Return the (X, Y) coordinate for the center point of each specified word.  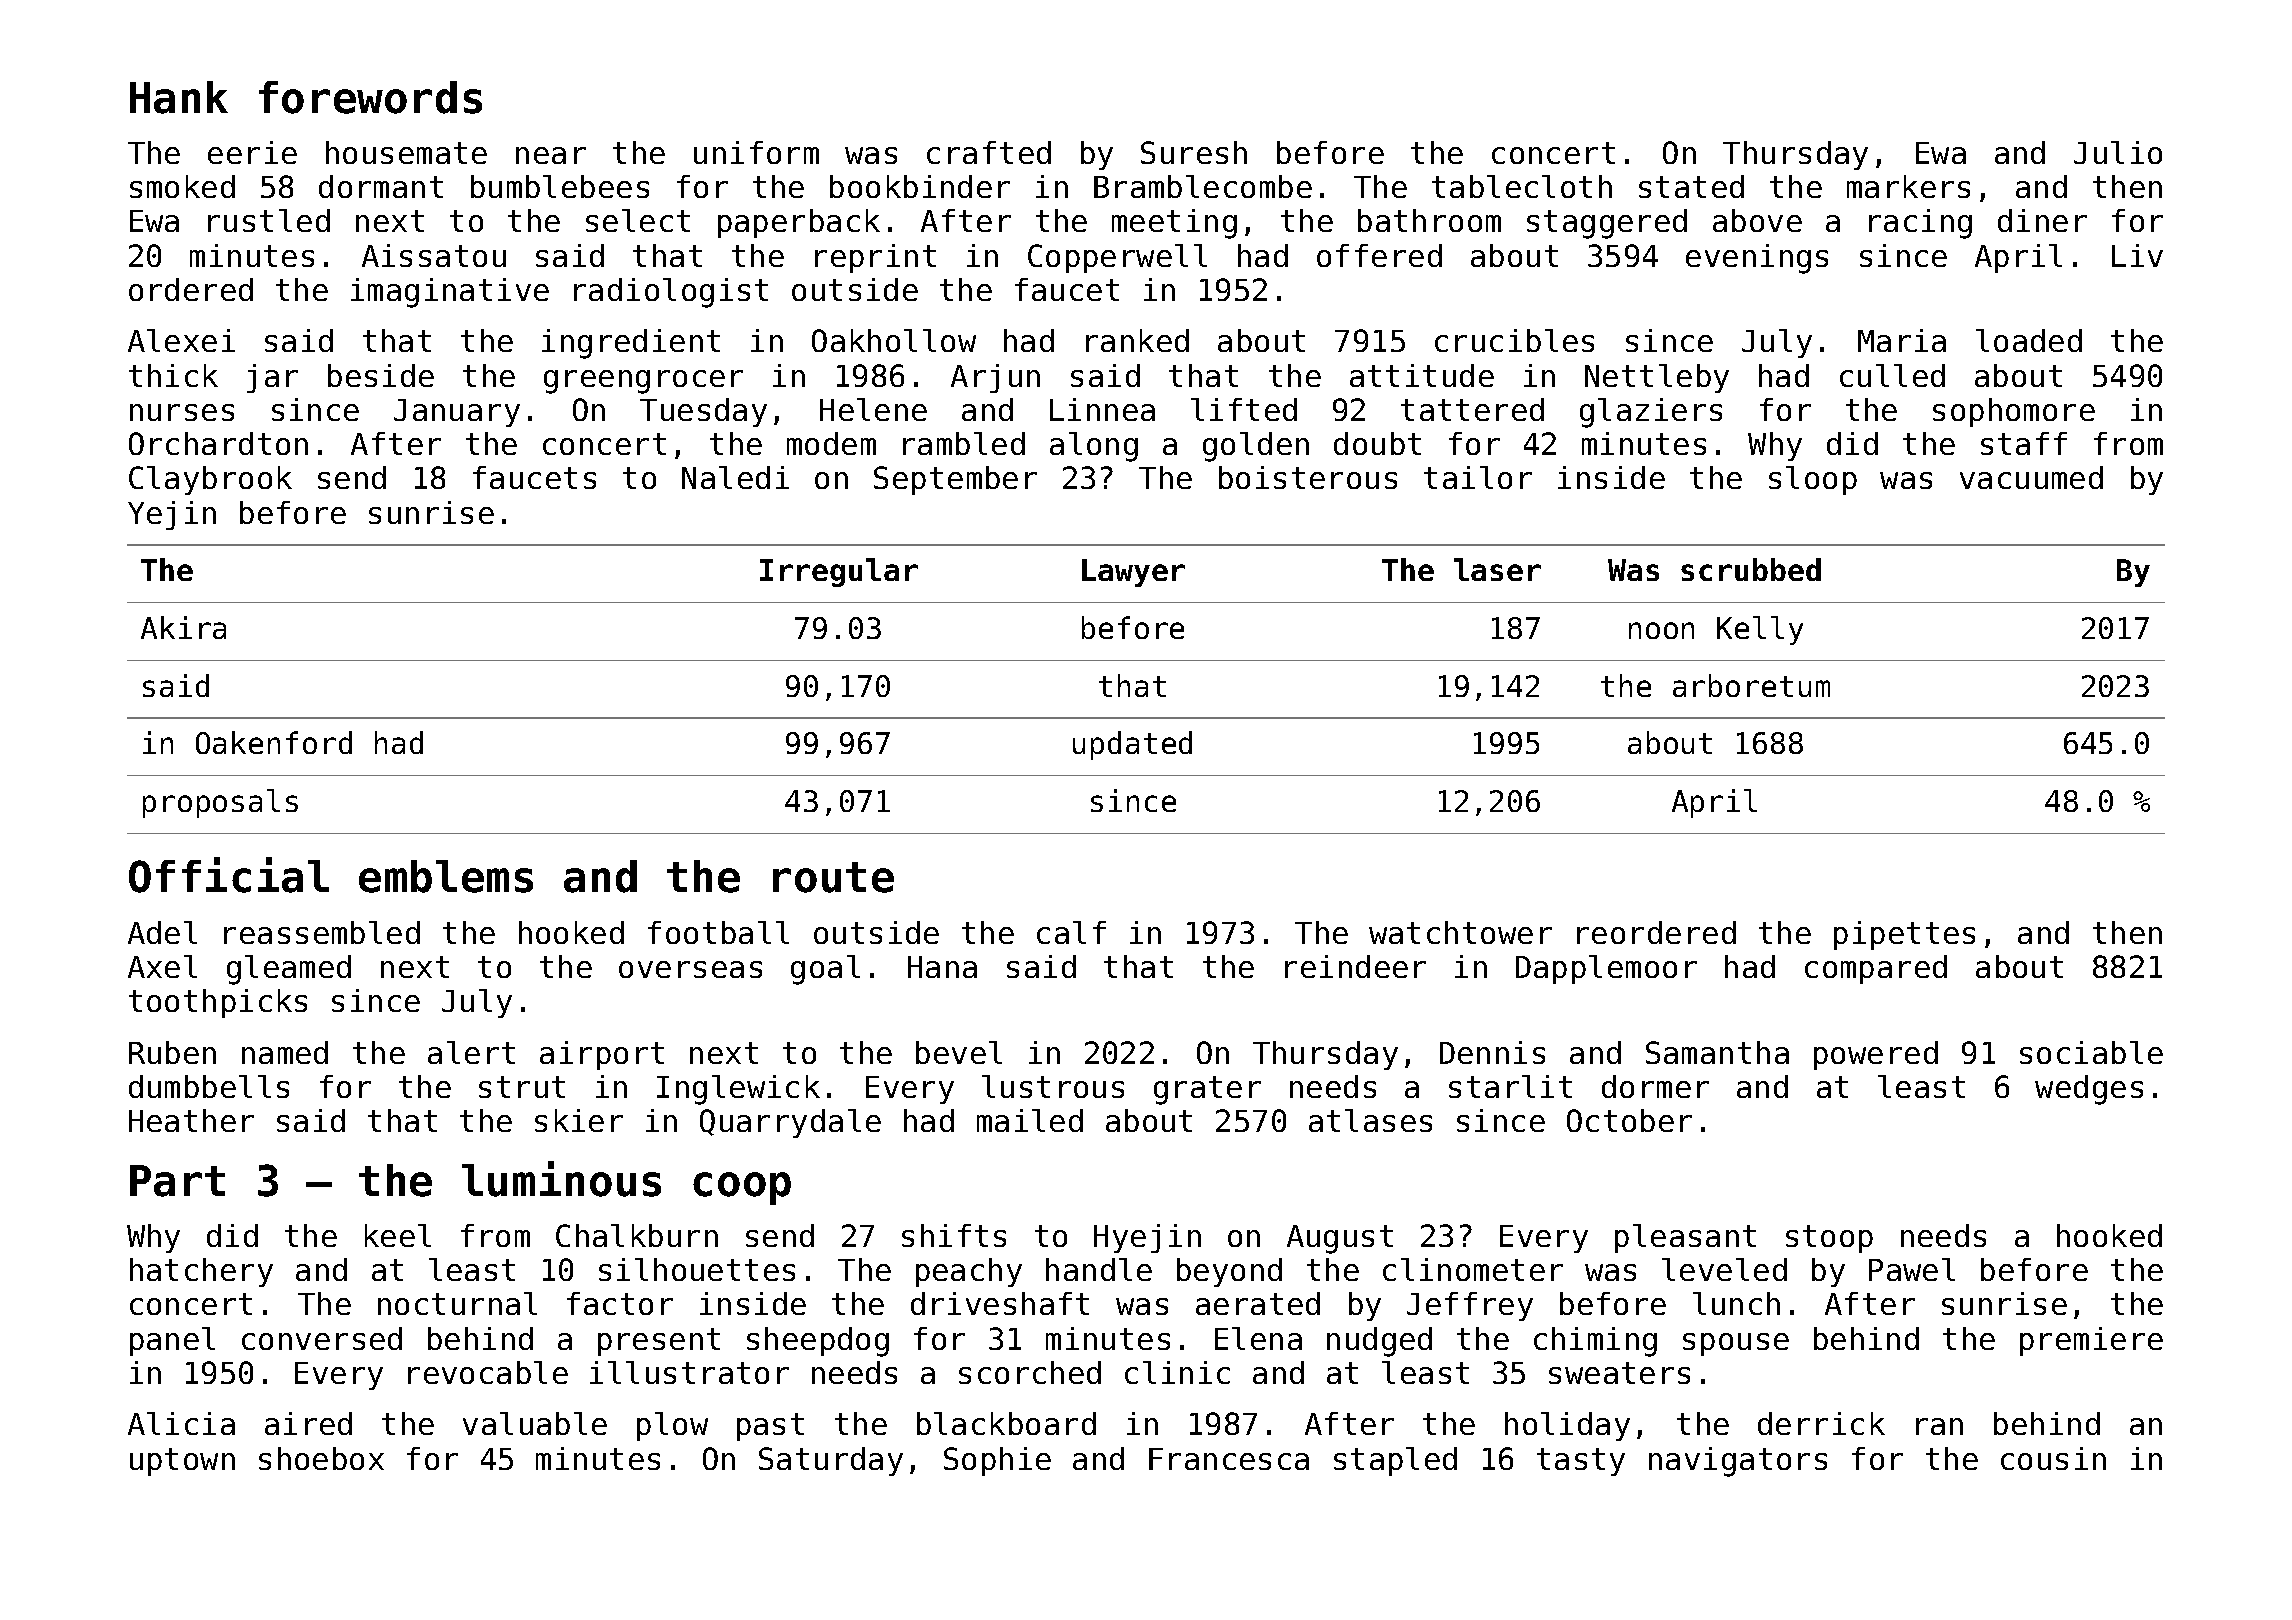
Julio (2118, 152)
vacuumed (2031, 477)
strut (522, 1087)
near (551, 155)
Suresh (1194, 152)
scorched (1030, 1372)
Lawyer (1133, 573)
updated (1132, 745)
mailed (1030, 1120)
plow (672, 1426)
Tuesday (703, 412)
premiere (2091, 1341)
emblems (446, 876)
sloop (1813, 480)
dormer (1655, 1086)
